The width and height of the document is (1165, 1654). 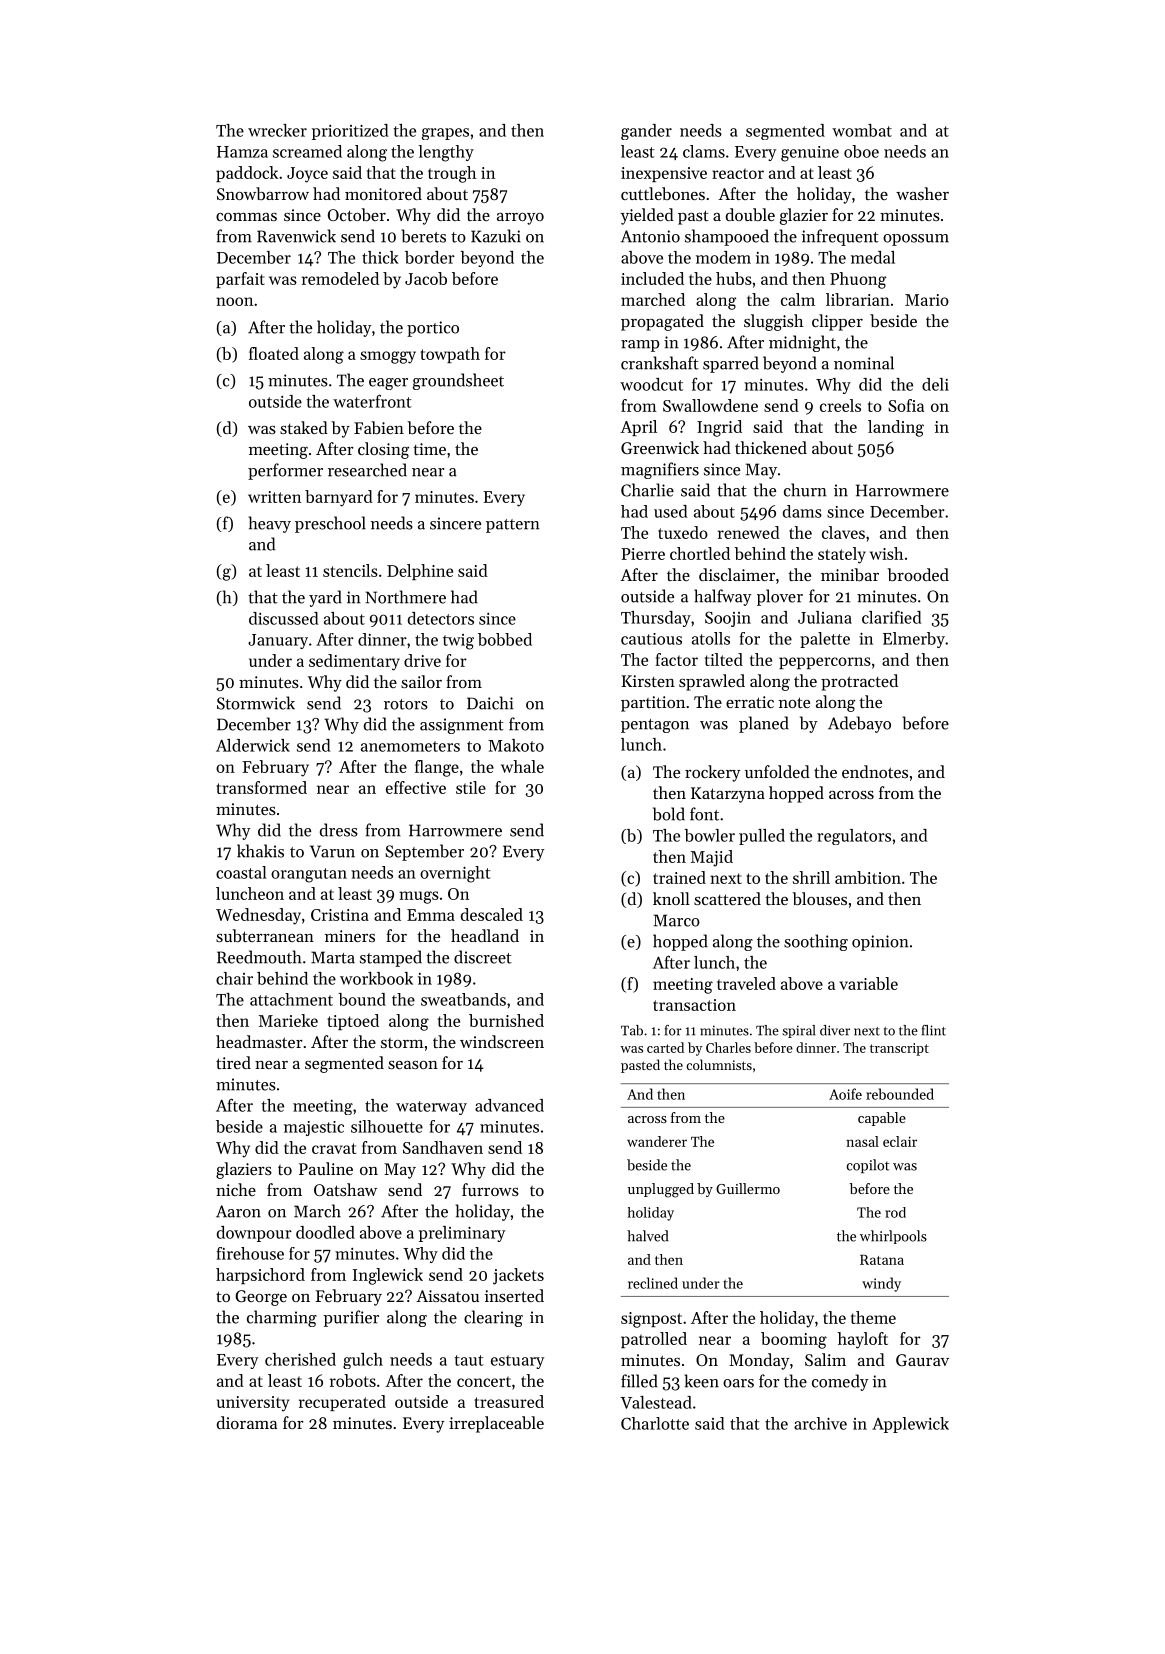 I want to click on pentagon, so click(x=655, y=726).
